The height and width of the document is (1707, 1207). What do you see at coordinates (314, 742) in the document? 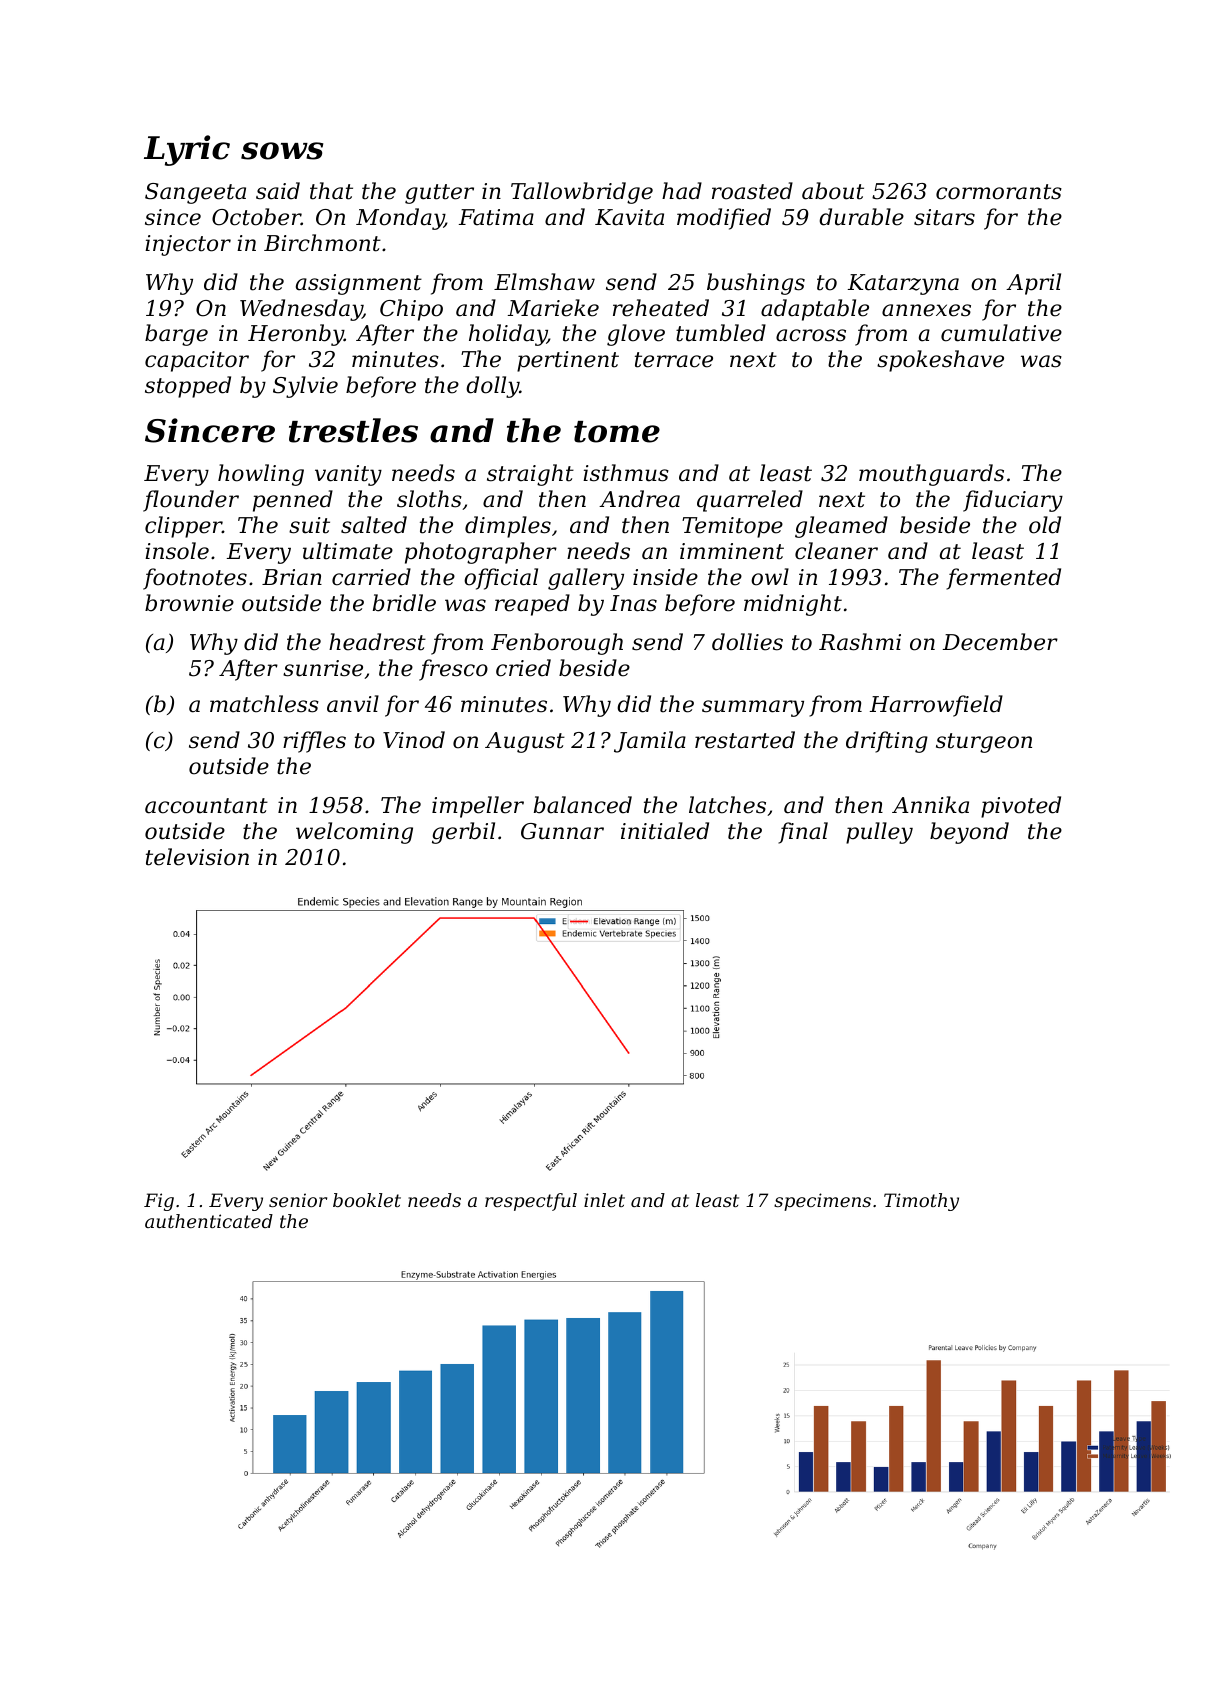
I see `riffles` at bounding box center [314, 742].
